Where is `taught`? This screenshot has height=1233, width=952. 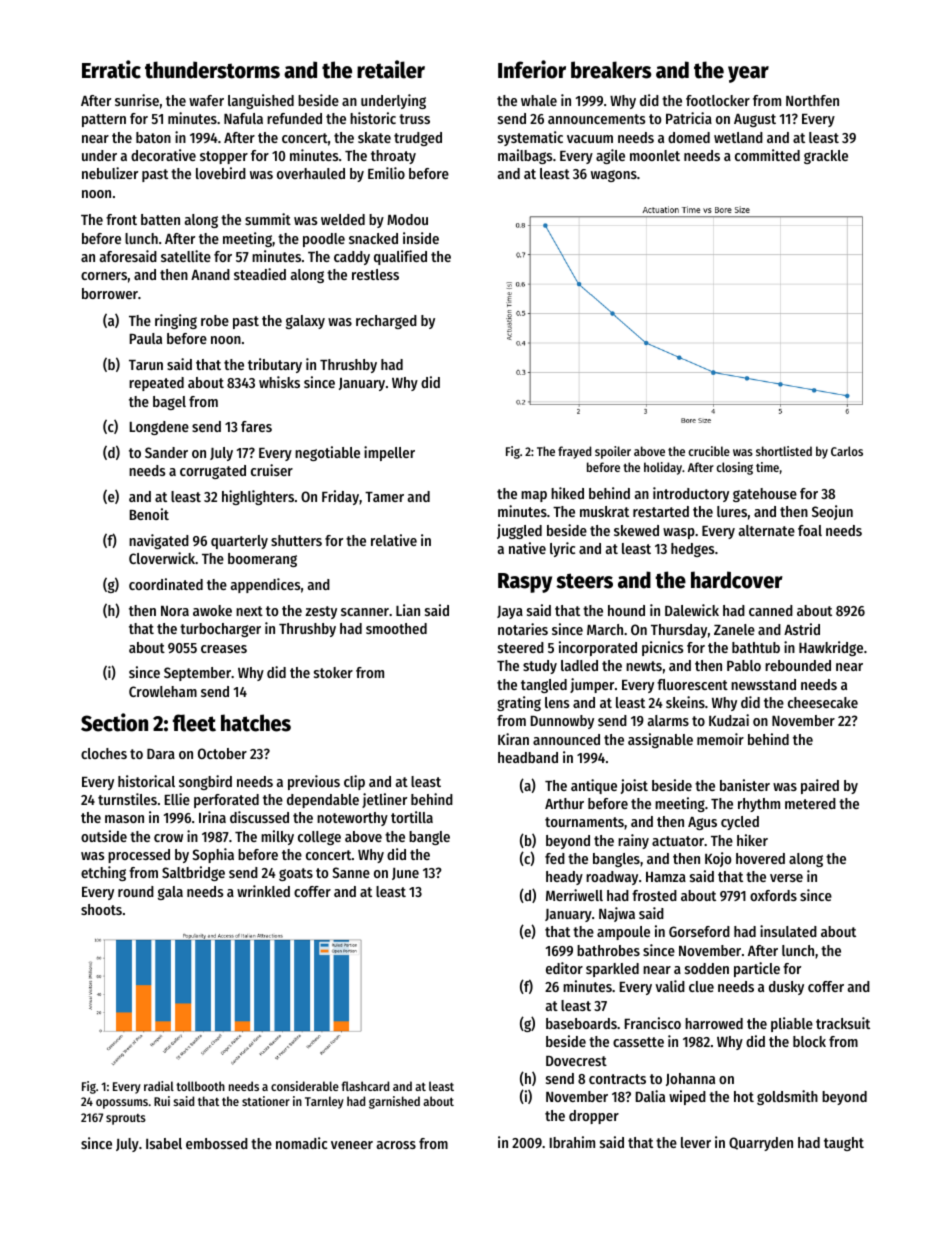 taught is located at coordinates (844, 1144).
